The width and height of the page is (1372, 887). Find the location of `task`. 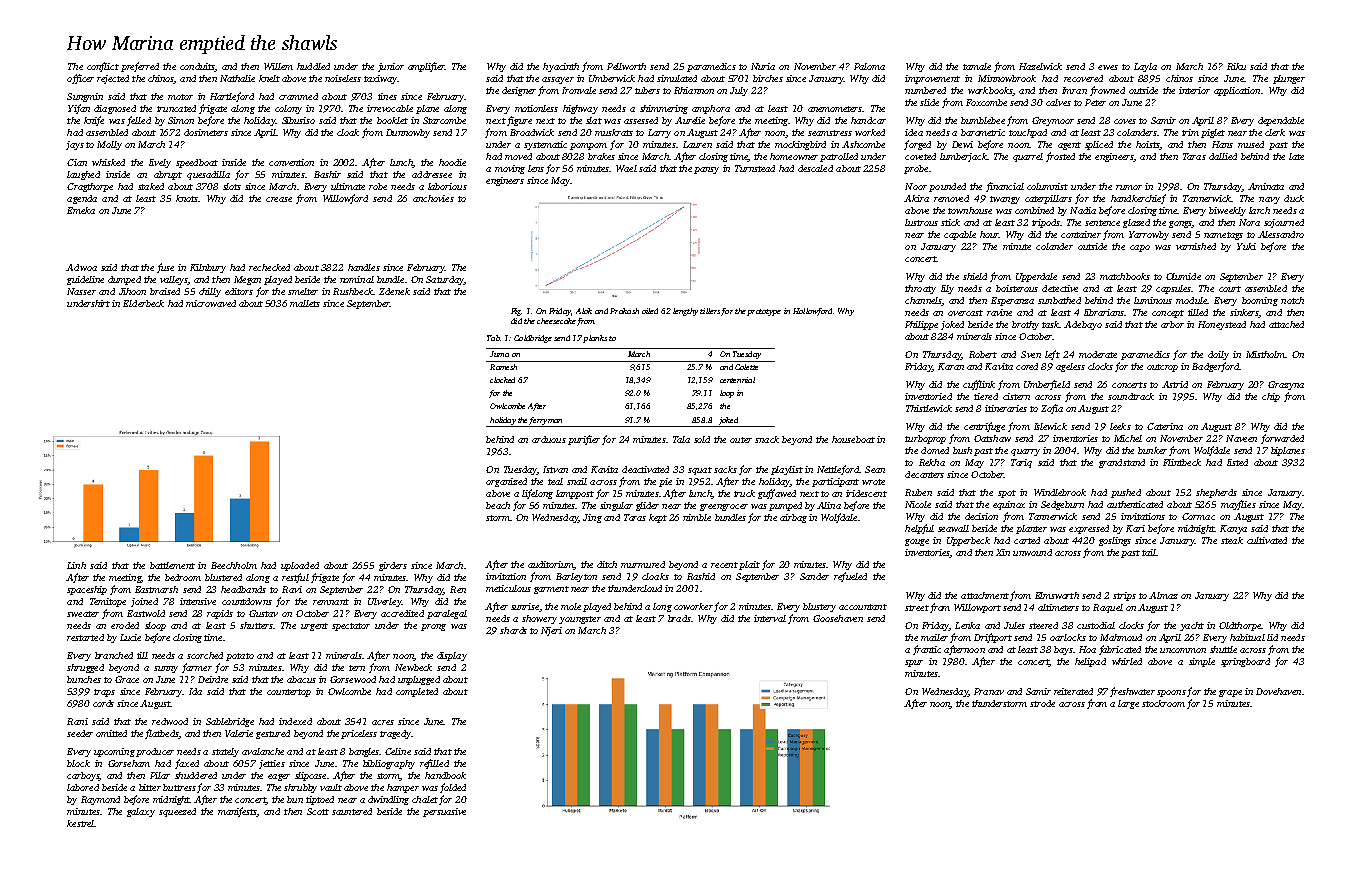

task is located at coordinates (1050, 324).
